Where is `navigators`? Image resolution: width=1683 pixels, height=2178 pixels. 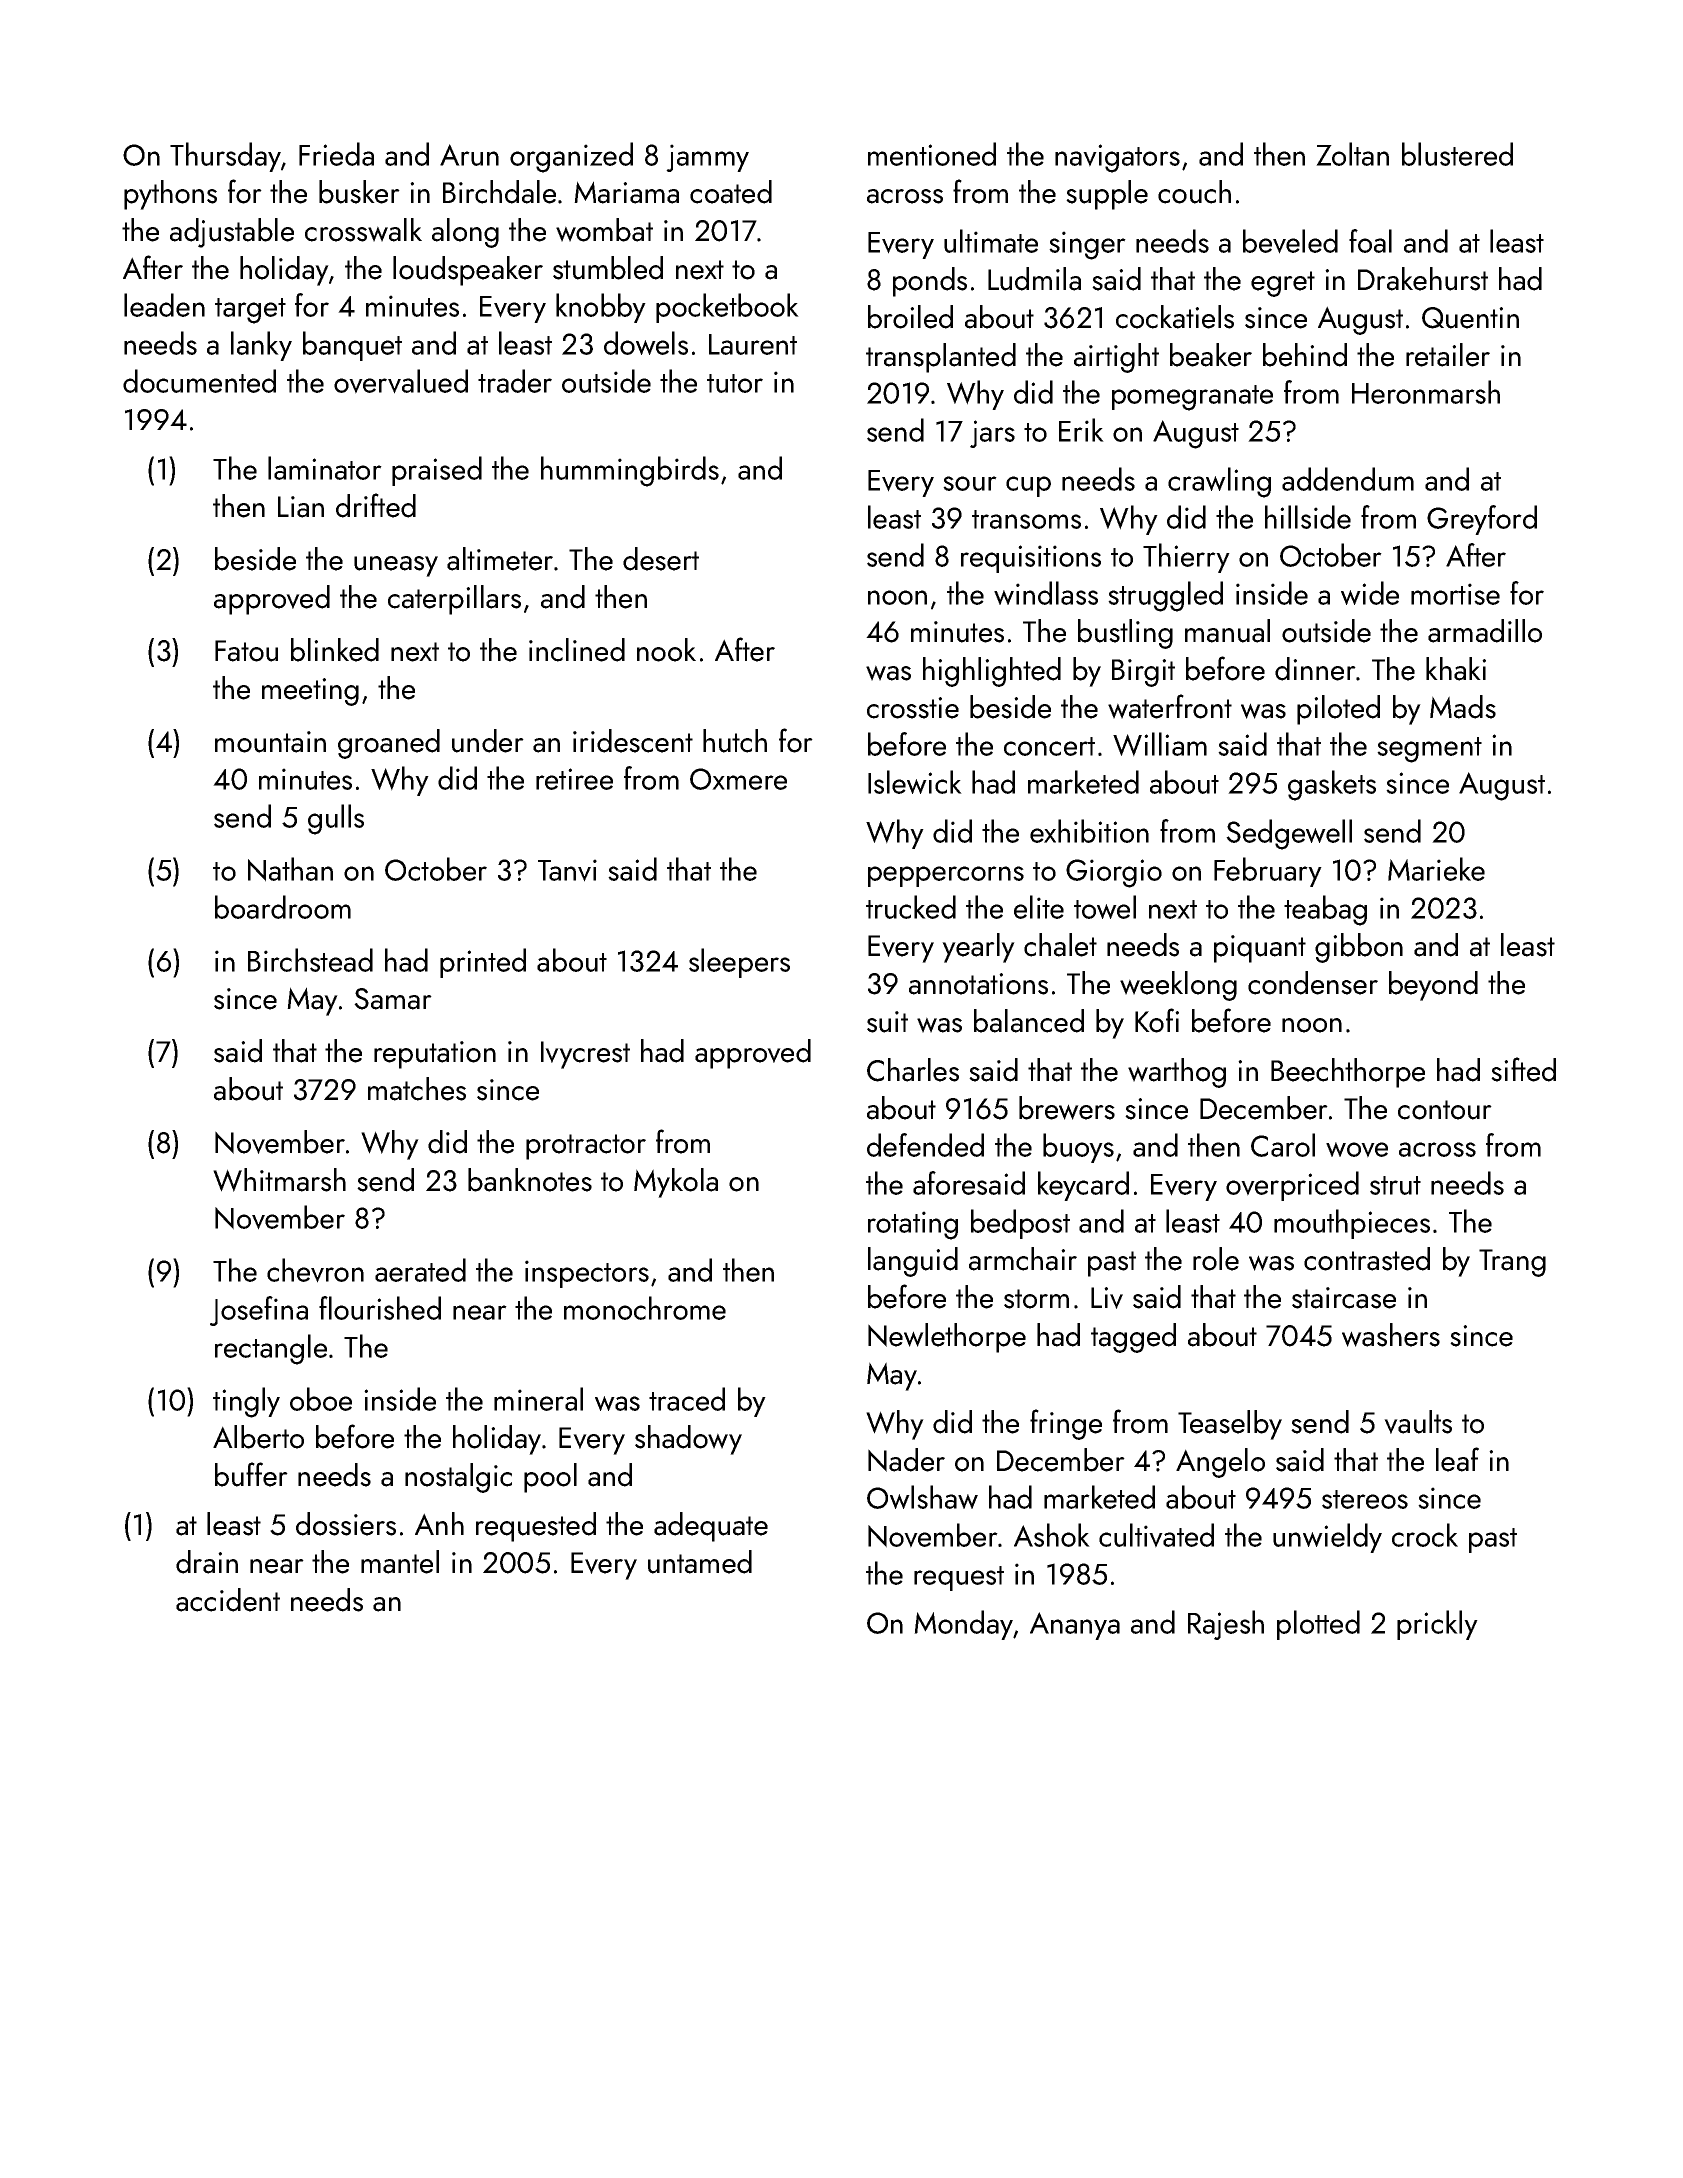
navigators is located at coordinates (1117, 158).
